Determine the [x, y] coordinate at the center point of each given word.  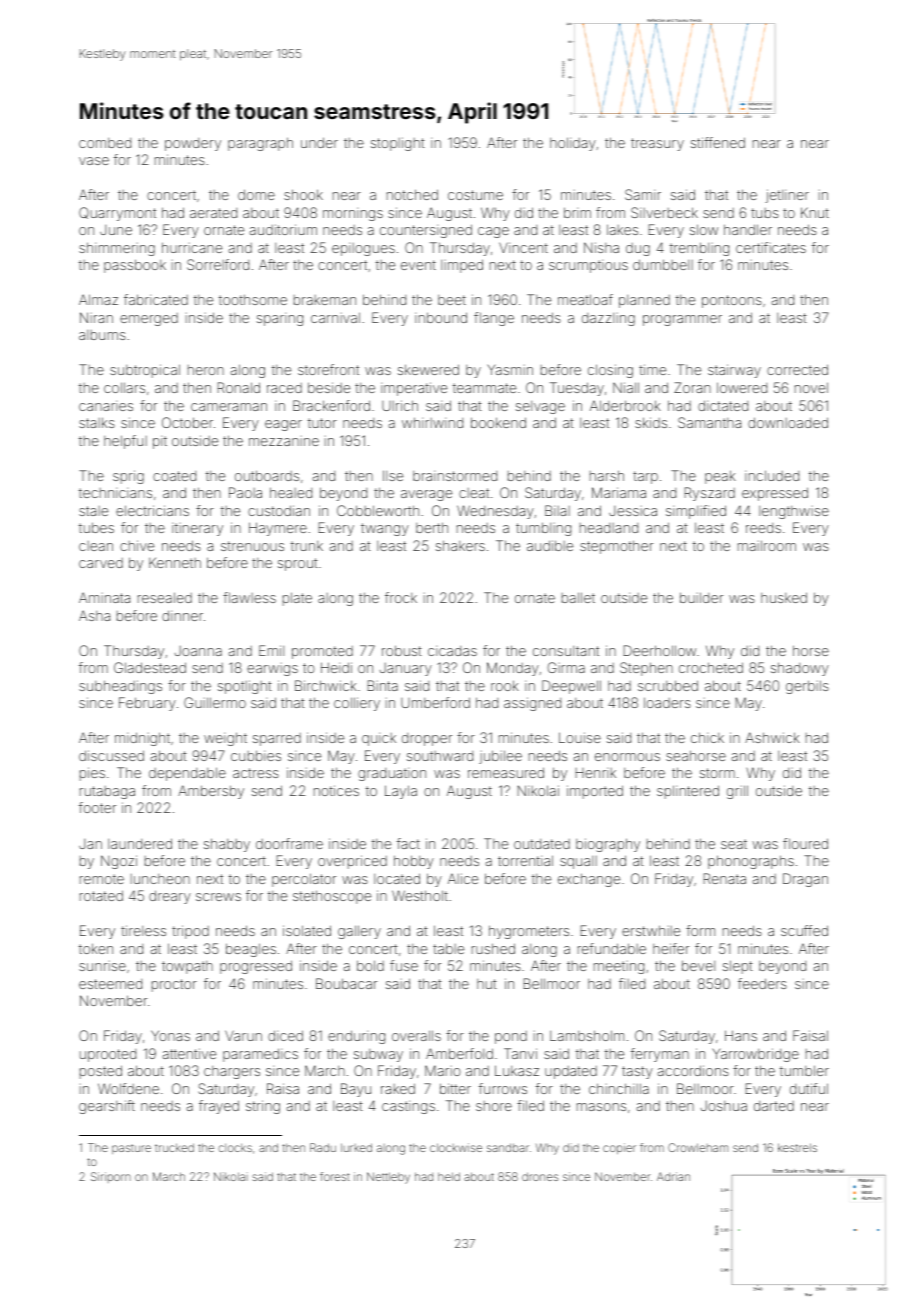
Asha [94, 615]
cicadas [452, 651]
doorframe [289, 843]
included [772, 475]
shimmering [117, 249]
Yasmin [510, 369]
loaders [667, 702]
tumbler [804, 1070]
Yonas [170, 1035]
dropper [427, 739]
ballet [578, 597]
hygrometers [529, 932]
